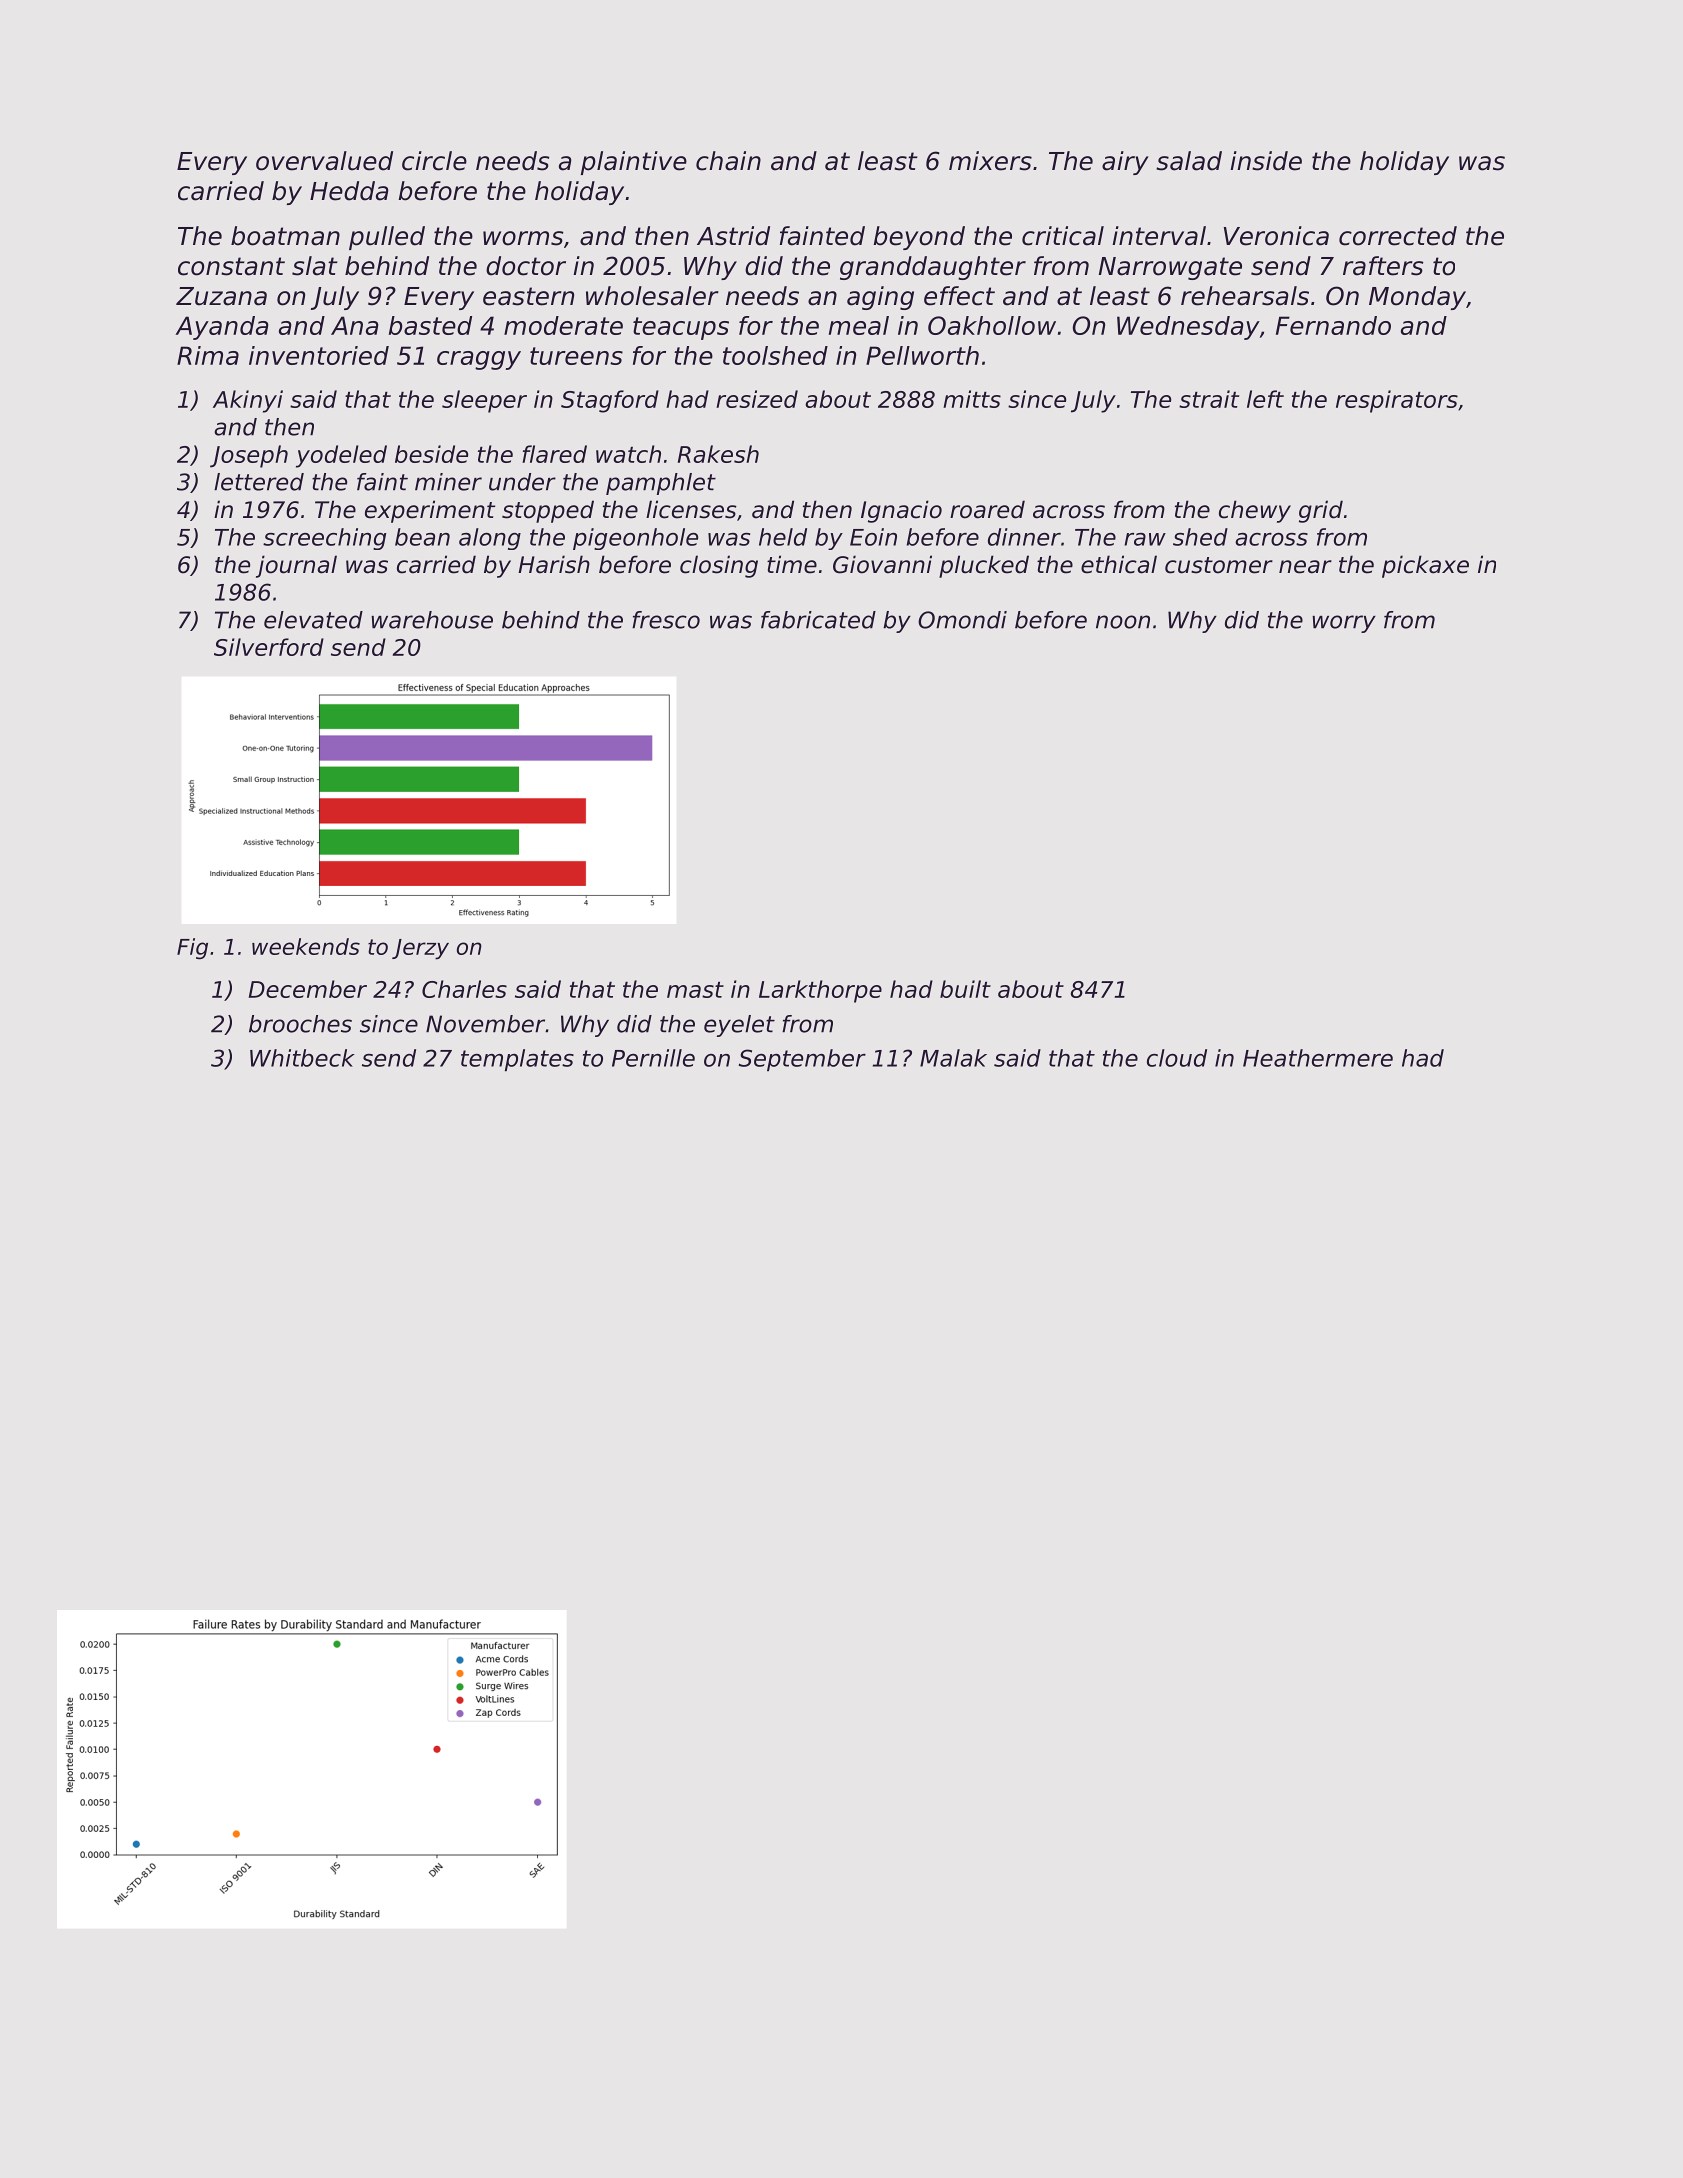 This image has height=2178, width=1683. Describe the element at coordinates (324, 161) in the image. I see `overvalued` at that location.
